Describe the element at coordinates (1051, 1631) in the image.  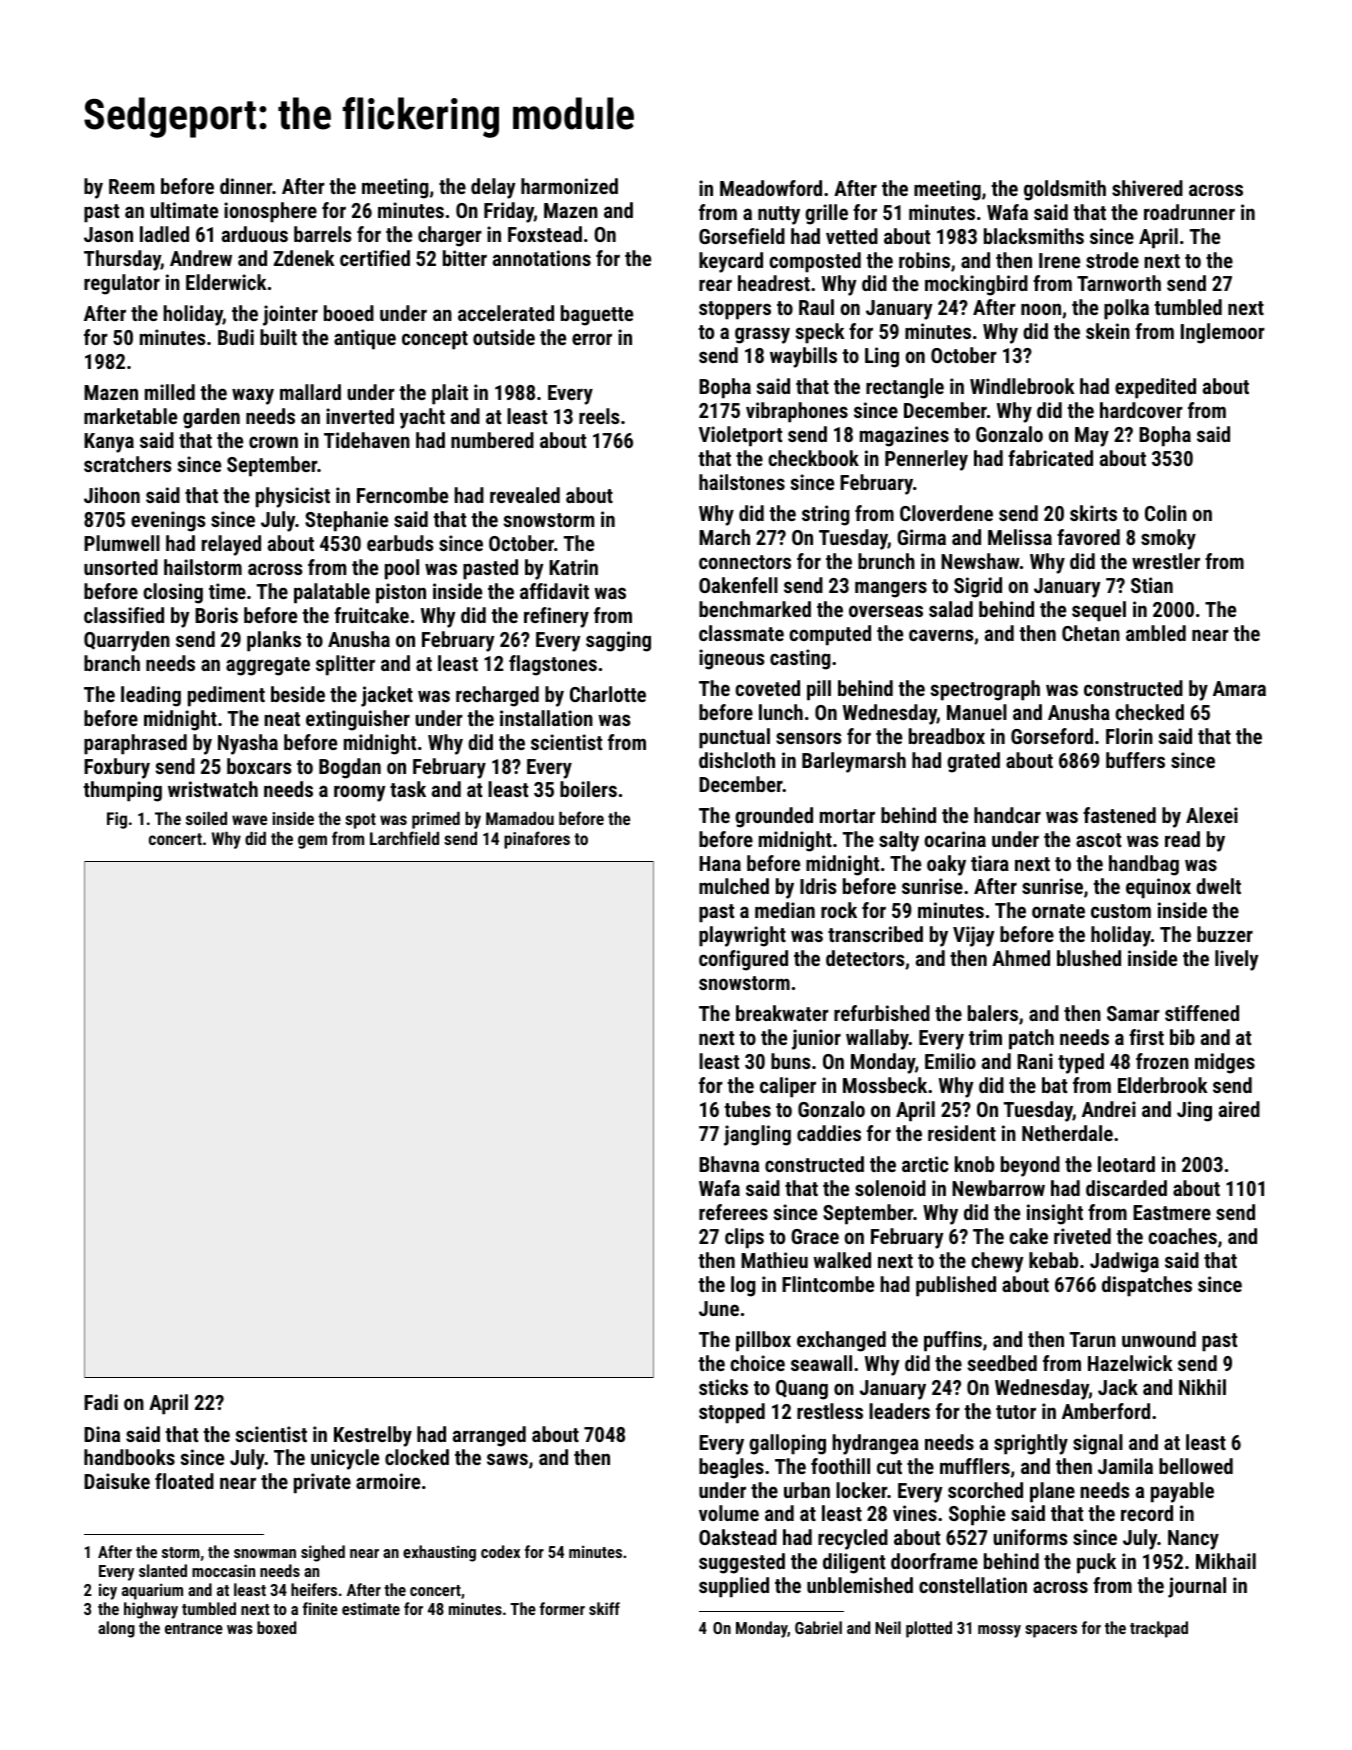
I see `spacers` at that location.
